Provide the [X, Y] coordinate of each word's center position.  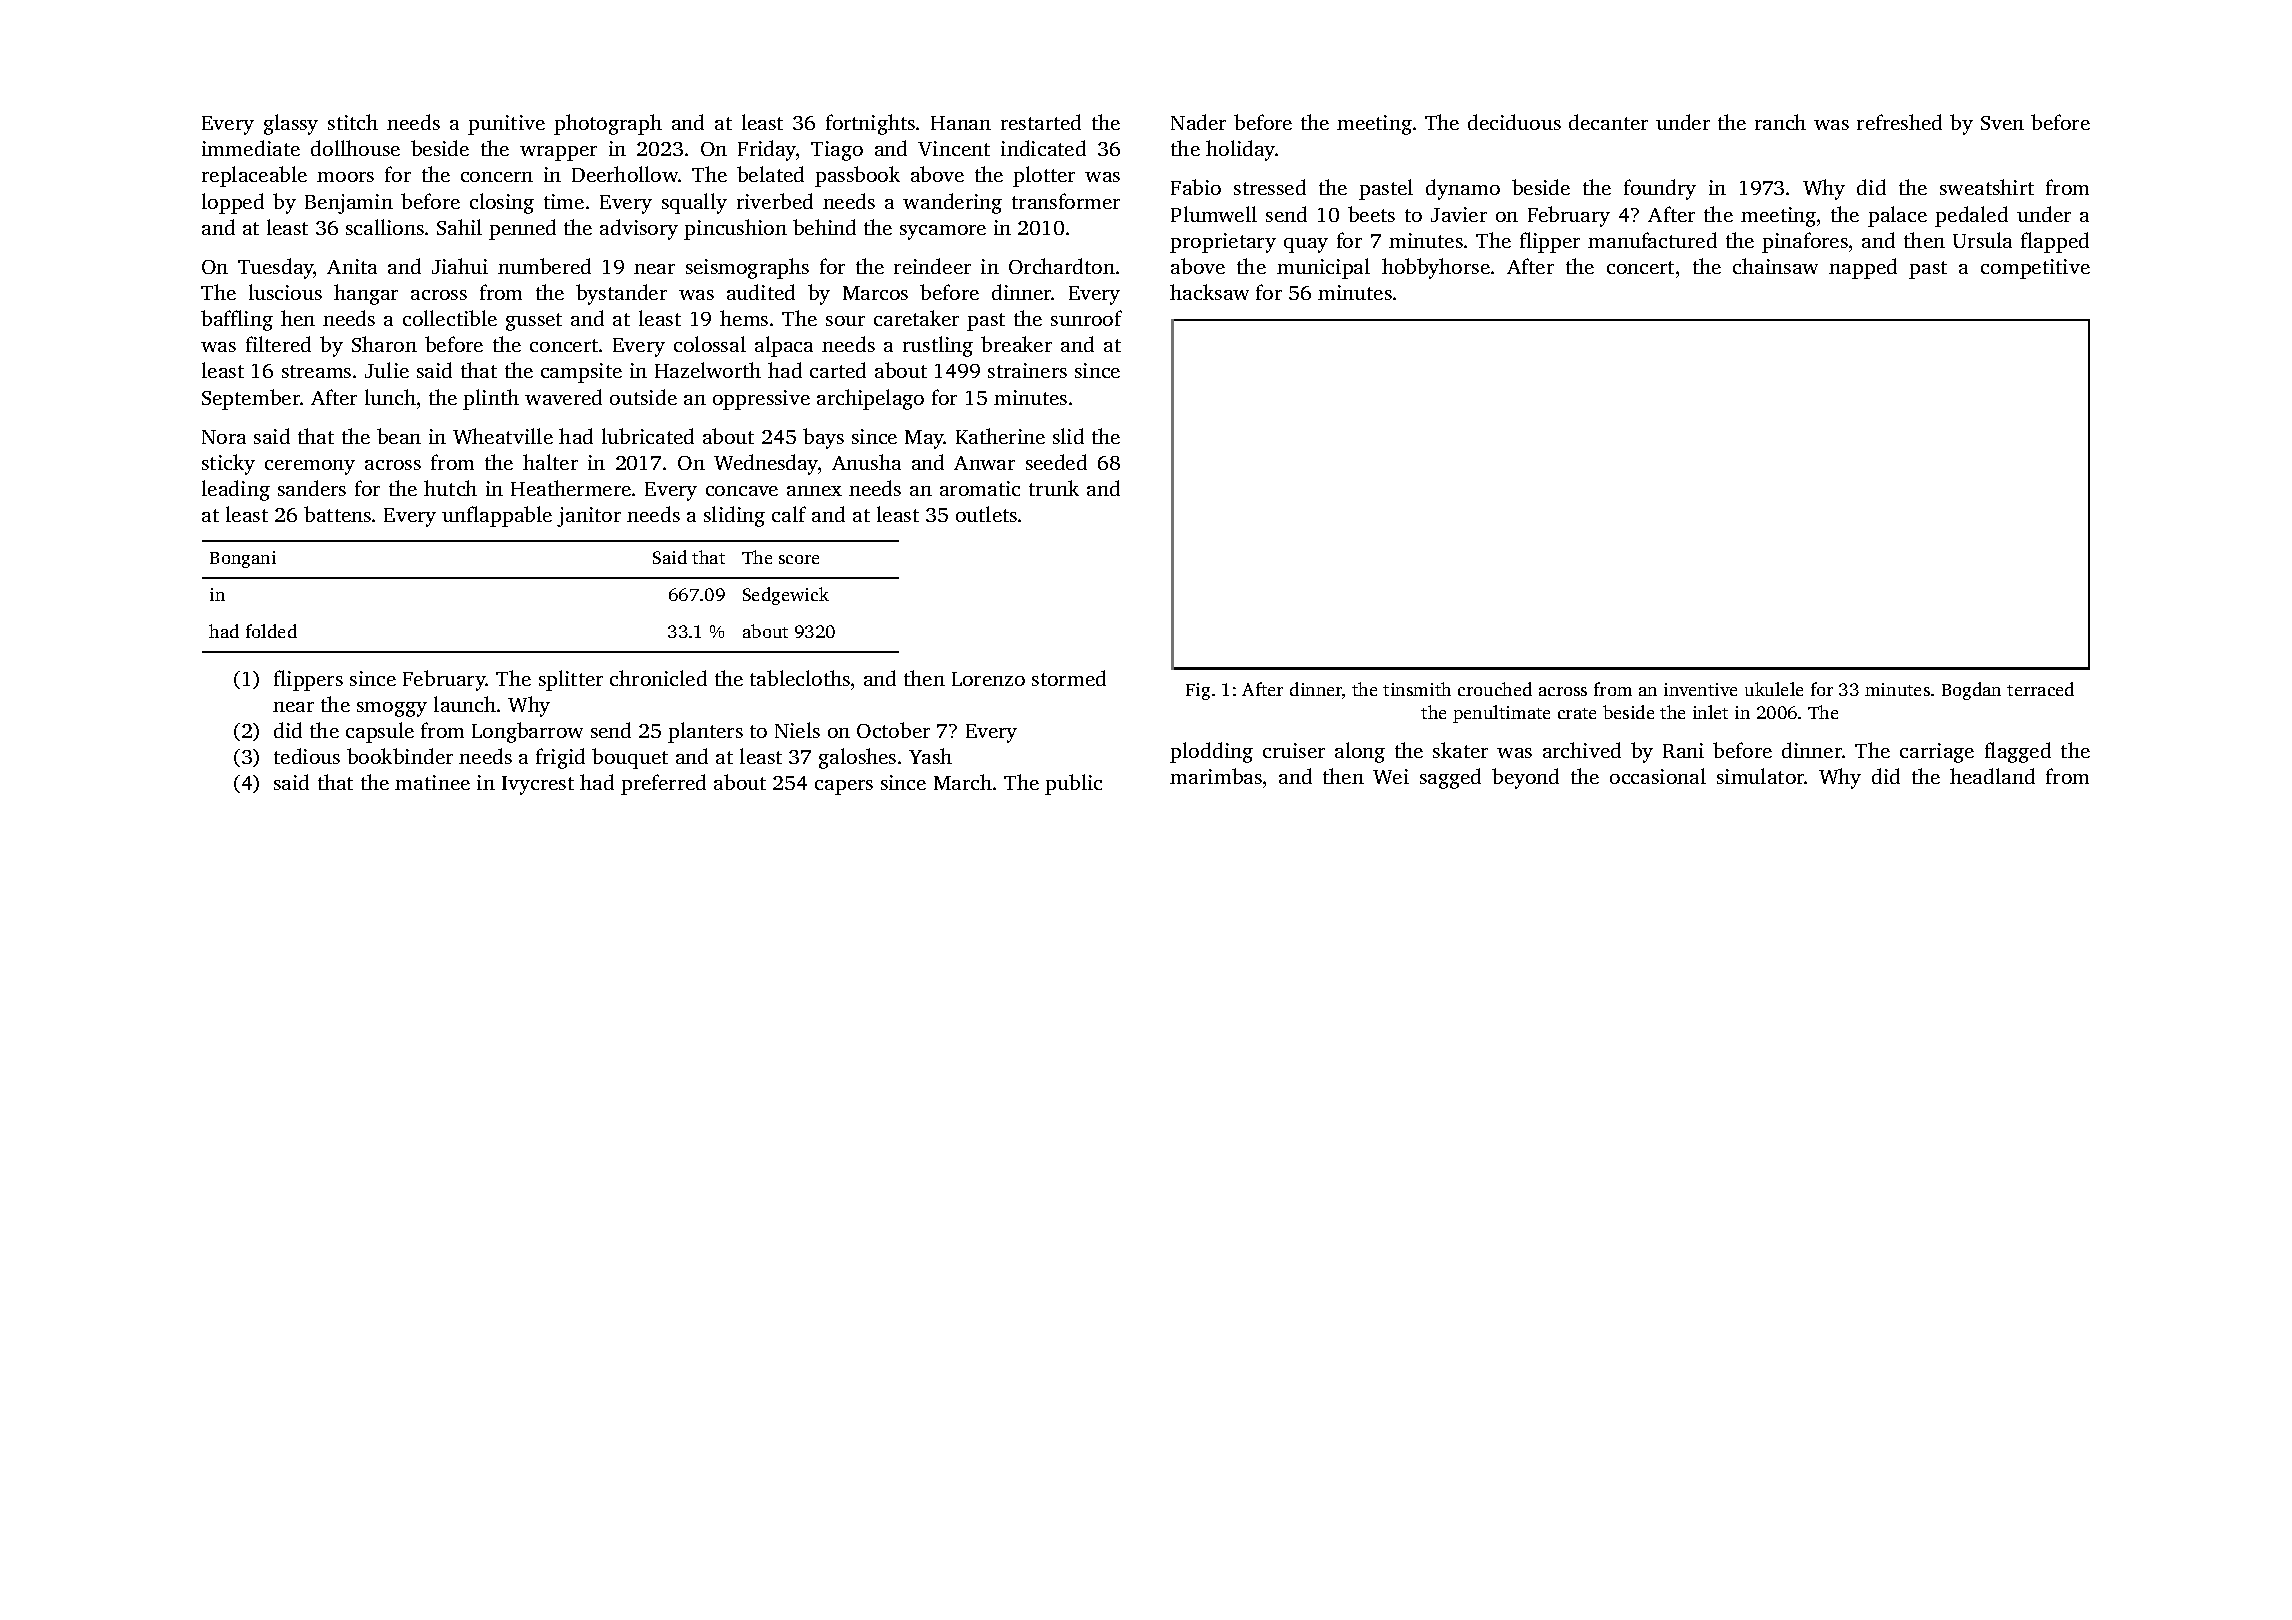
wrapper [558, 153]
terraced [2040, 689]
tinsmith [1417, 689]
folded [271, 631]
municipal [1323, 268]
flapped [2055, 242]
